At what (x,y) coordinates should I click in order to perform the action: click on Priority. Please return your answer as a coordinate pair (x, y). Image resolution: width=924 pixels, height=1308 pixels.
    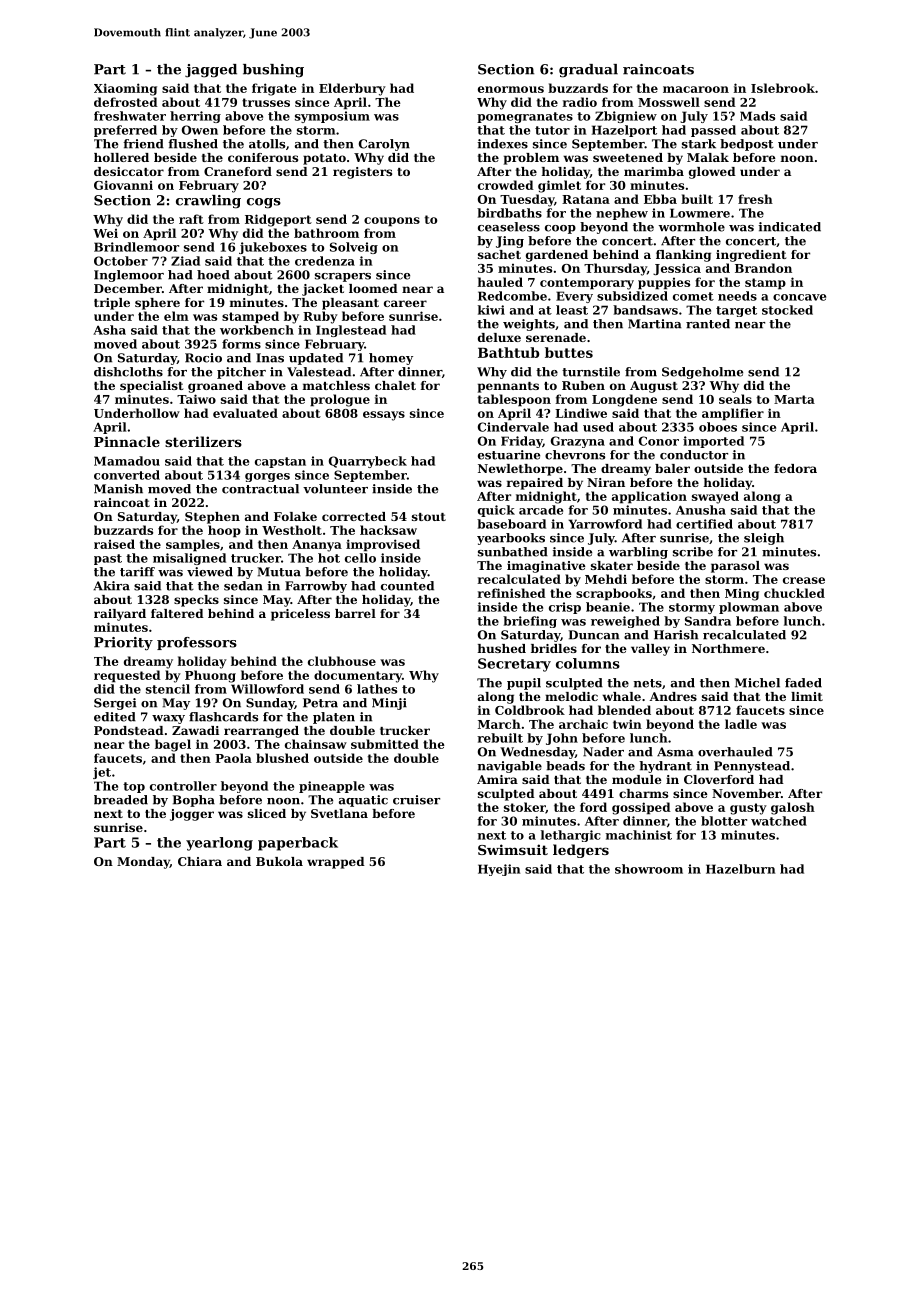
    Looking at the image, I should click on (123, 644).
